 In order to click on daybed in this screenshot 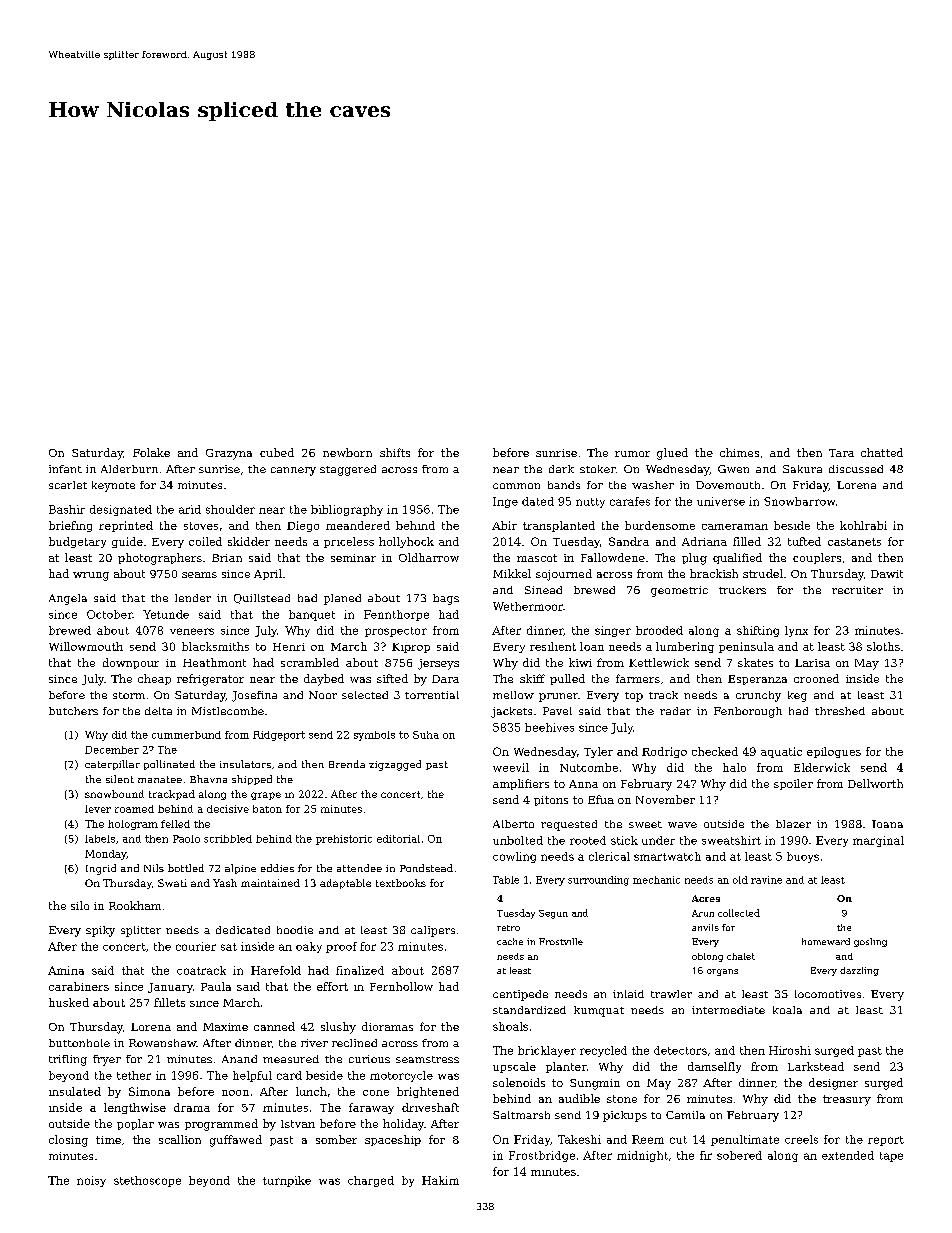, I will do `click(324, 680)`.
